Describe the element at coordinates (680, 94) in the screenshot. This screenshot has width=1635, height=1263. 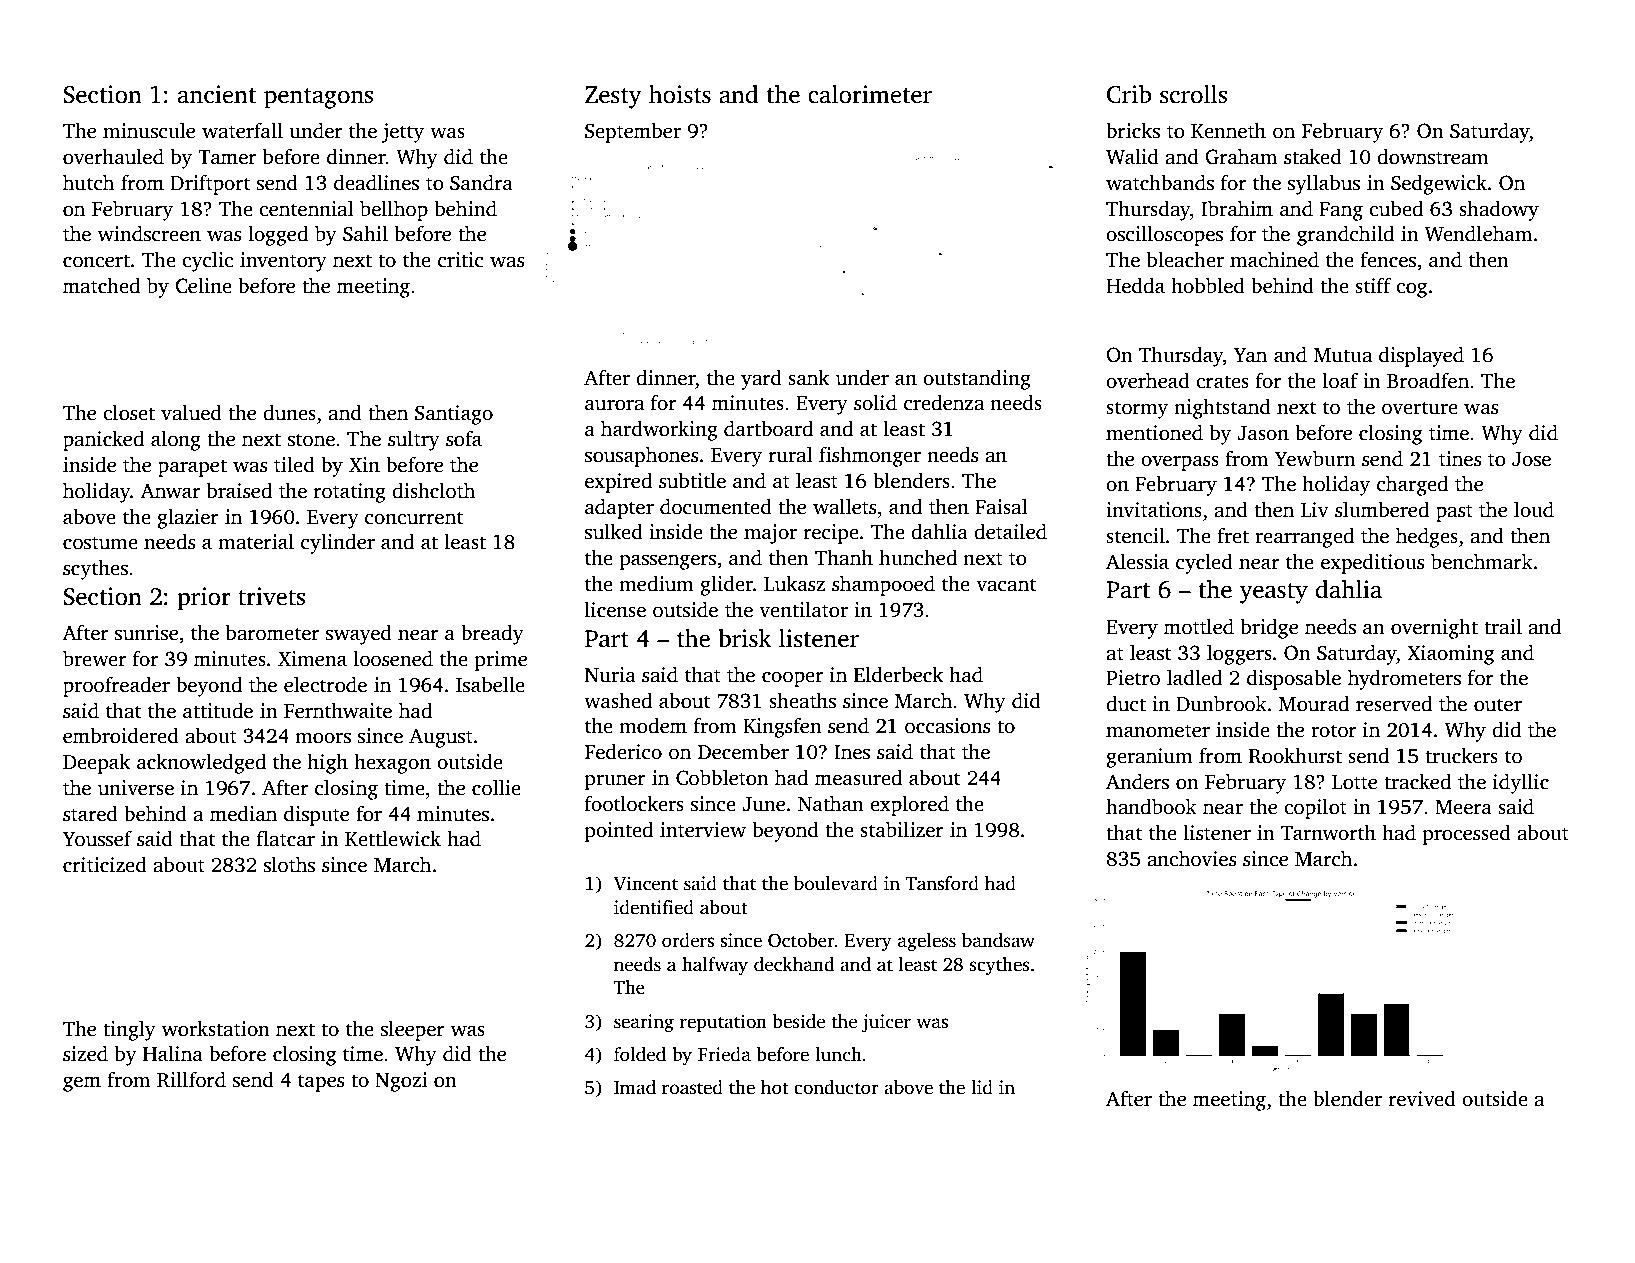
I see `hoists` at that location.
